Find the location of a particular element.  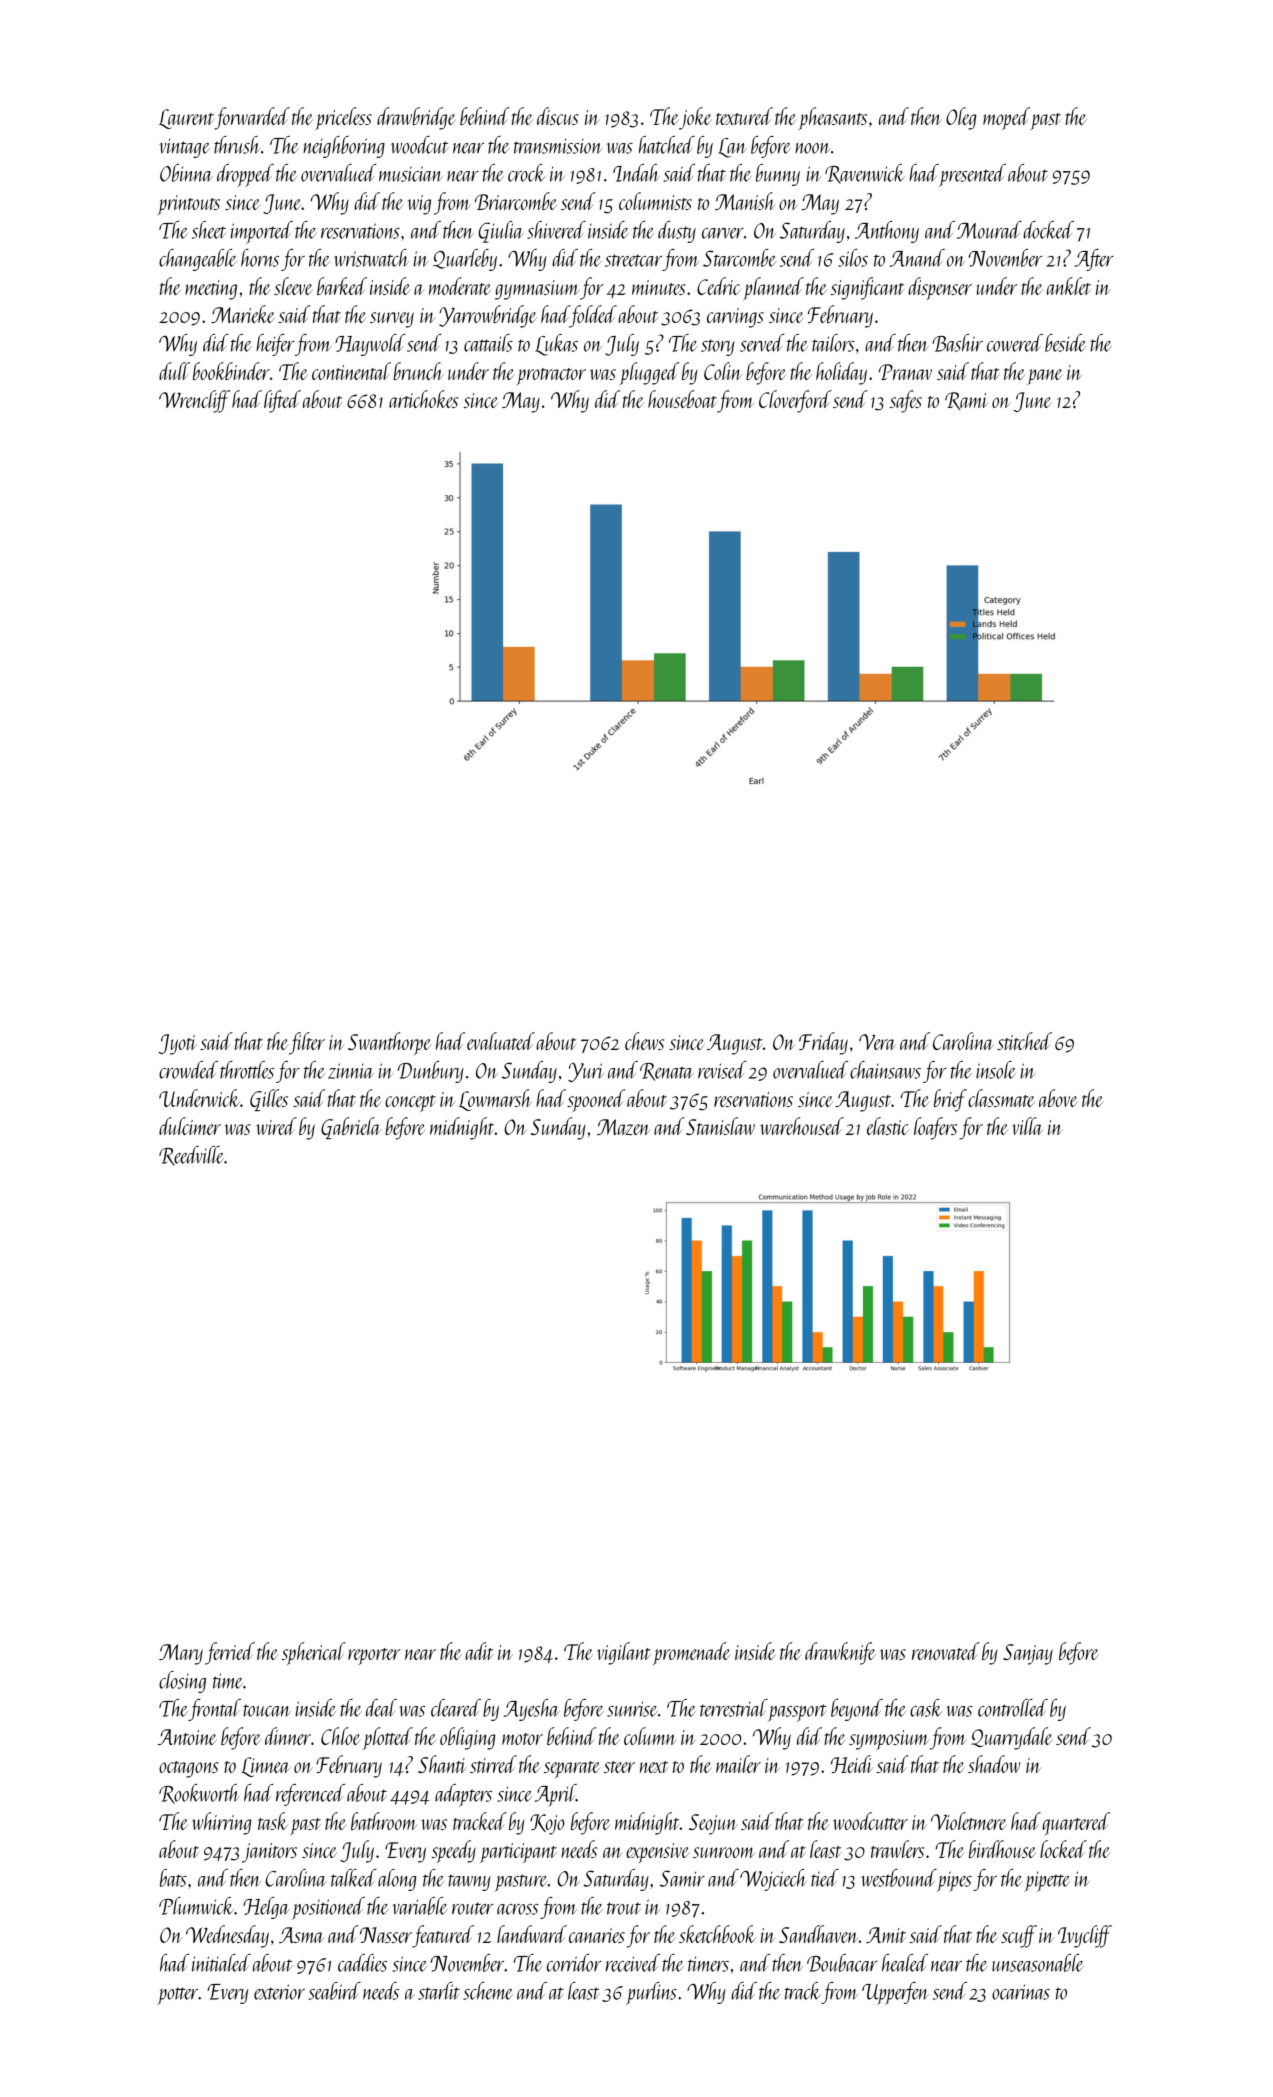

renovated is located at coordinates (946, 1651).
